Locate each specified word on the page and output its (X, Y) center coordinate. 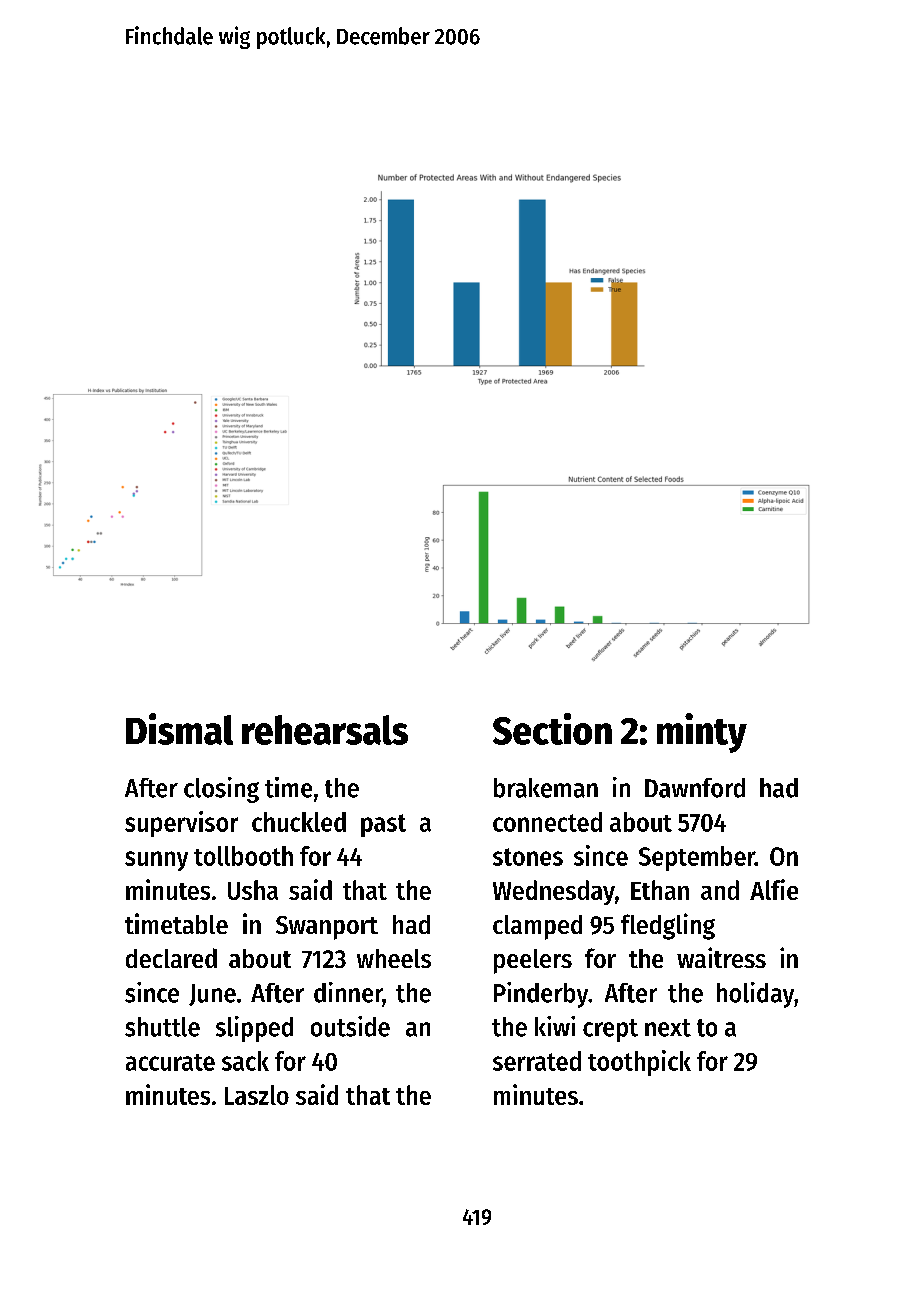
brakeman (546, 788)
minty (702, 733)
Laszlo (257, 1095)
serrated (537, 1061)
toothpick (639, 1063)
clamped (537, 927)
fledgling (668, 926)
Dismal (179, 729)
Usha (253, 890)
